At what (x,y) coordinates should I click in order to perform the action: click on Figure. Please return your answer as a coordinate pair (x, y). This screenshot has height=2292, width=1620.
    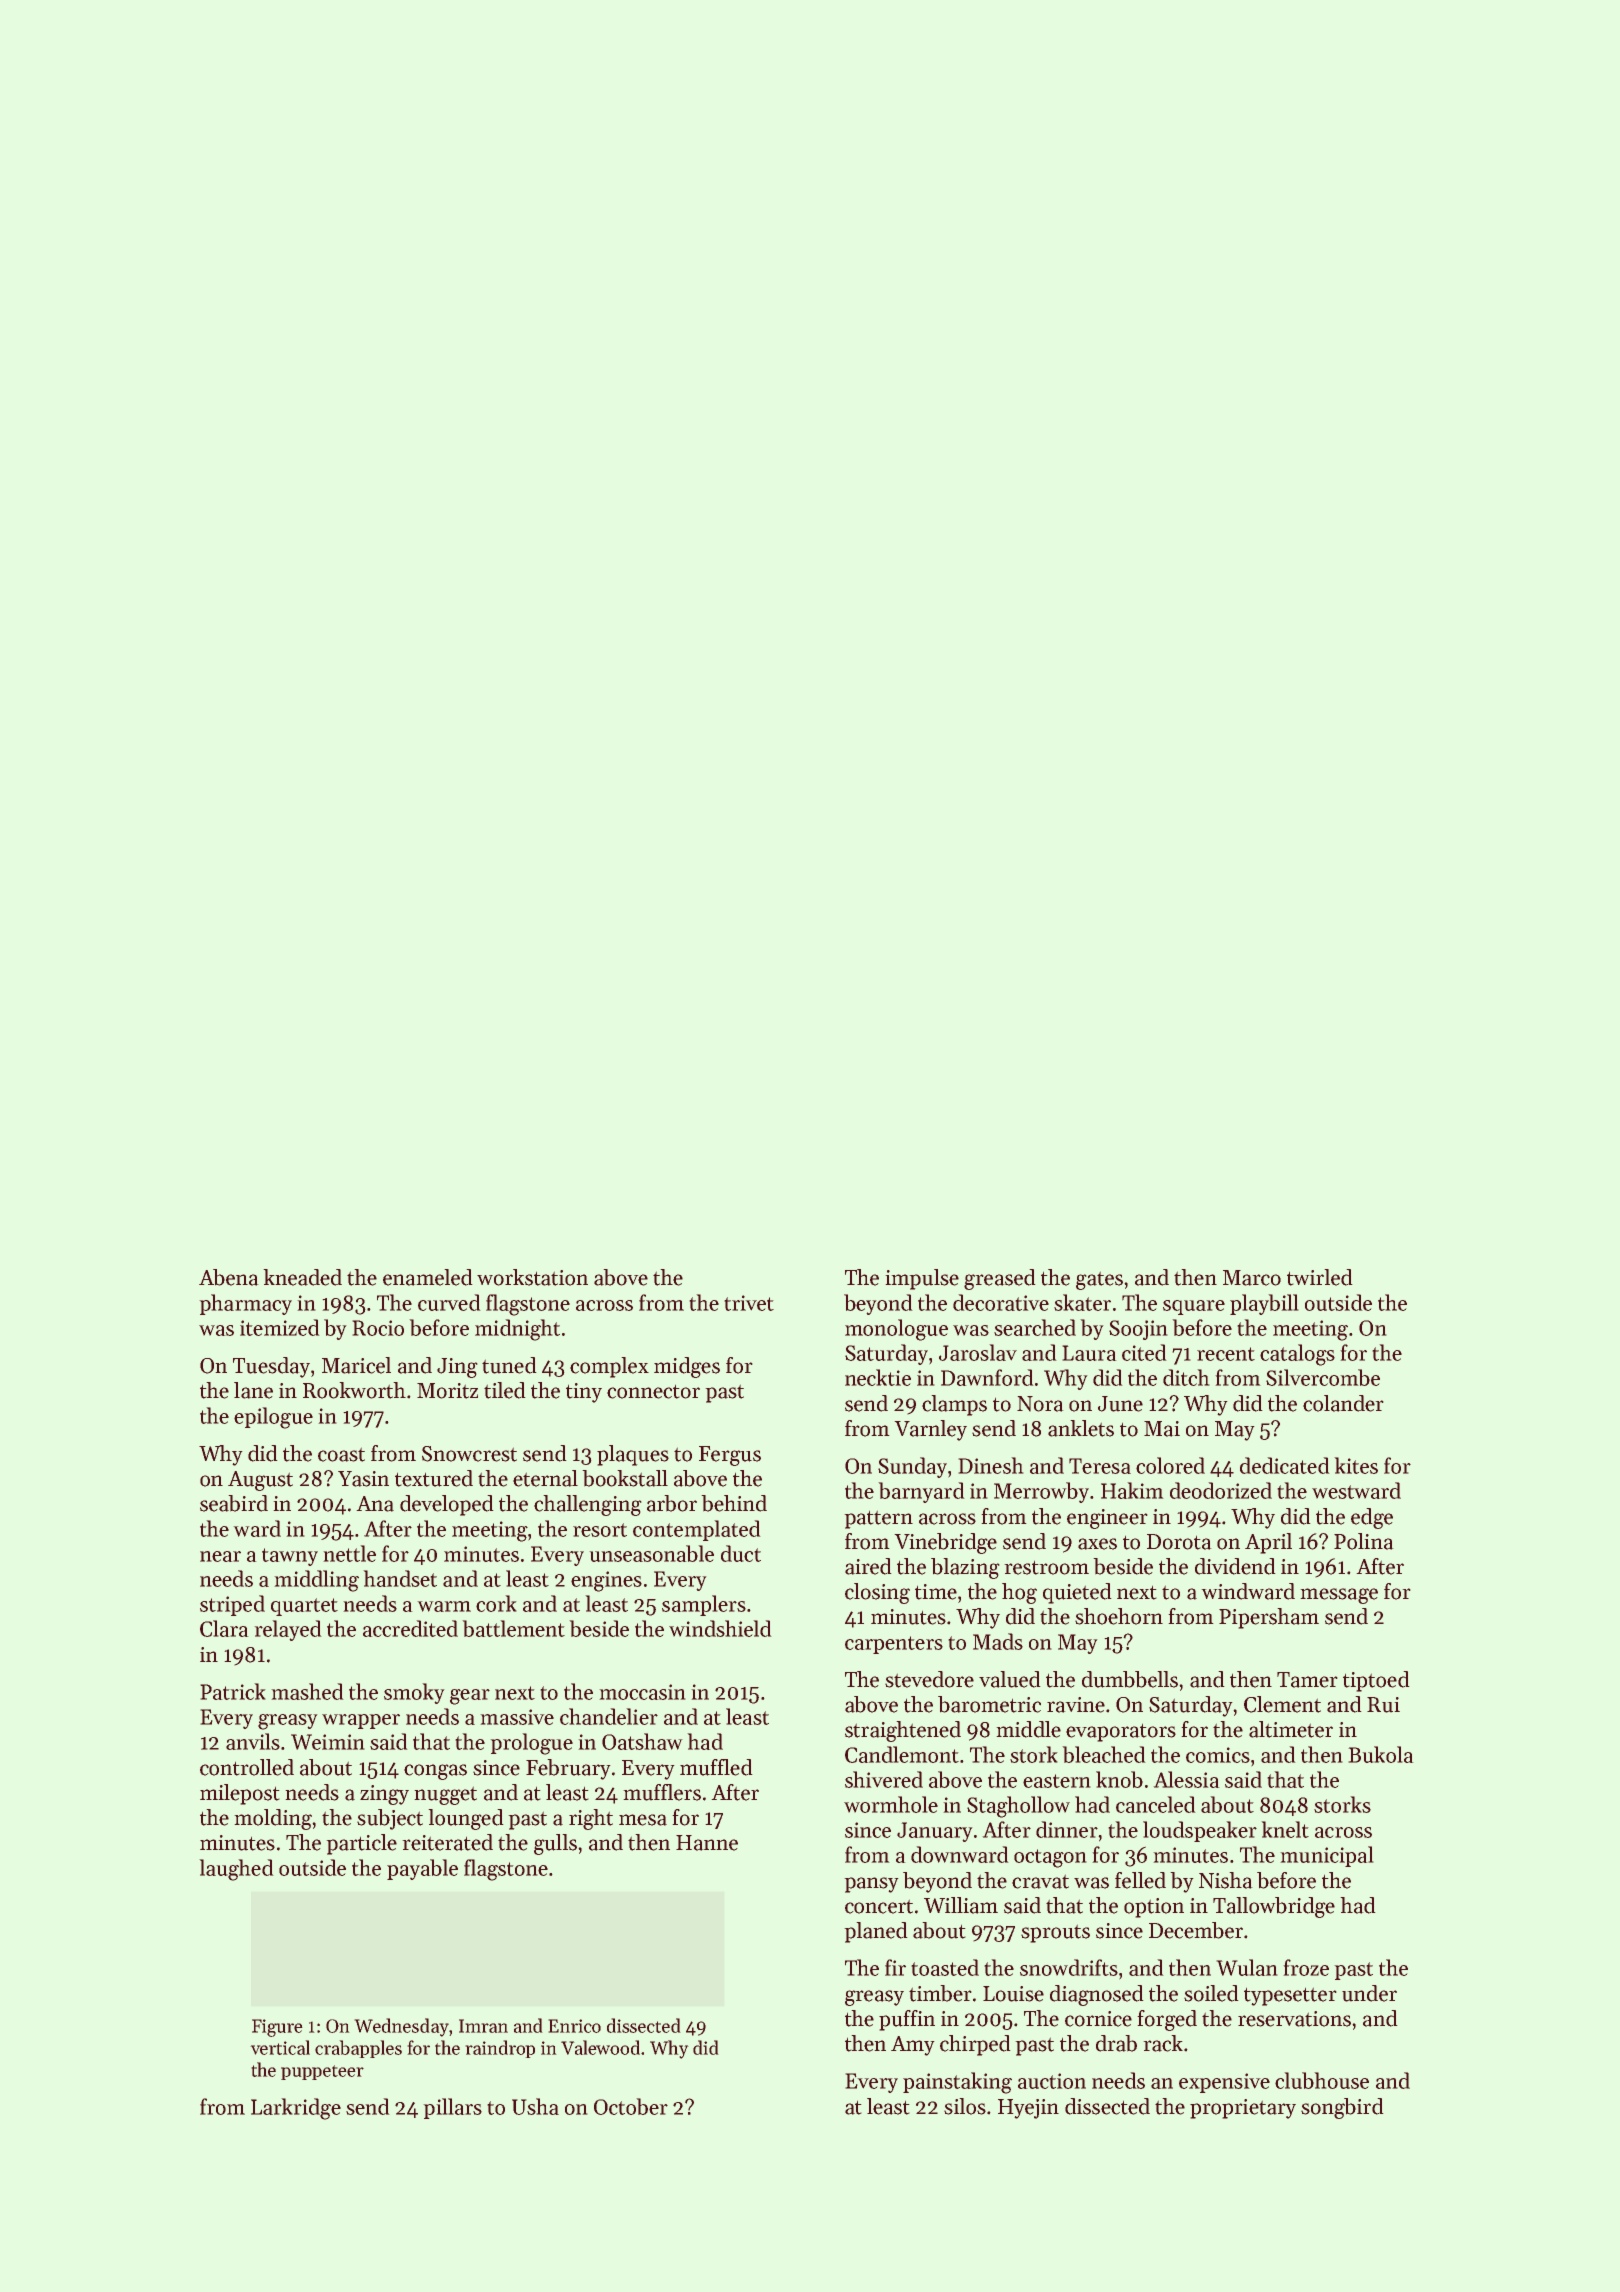
    Looking at the image, I should click on (277, 2028).
